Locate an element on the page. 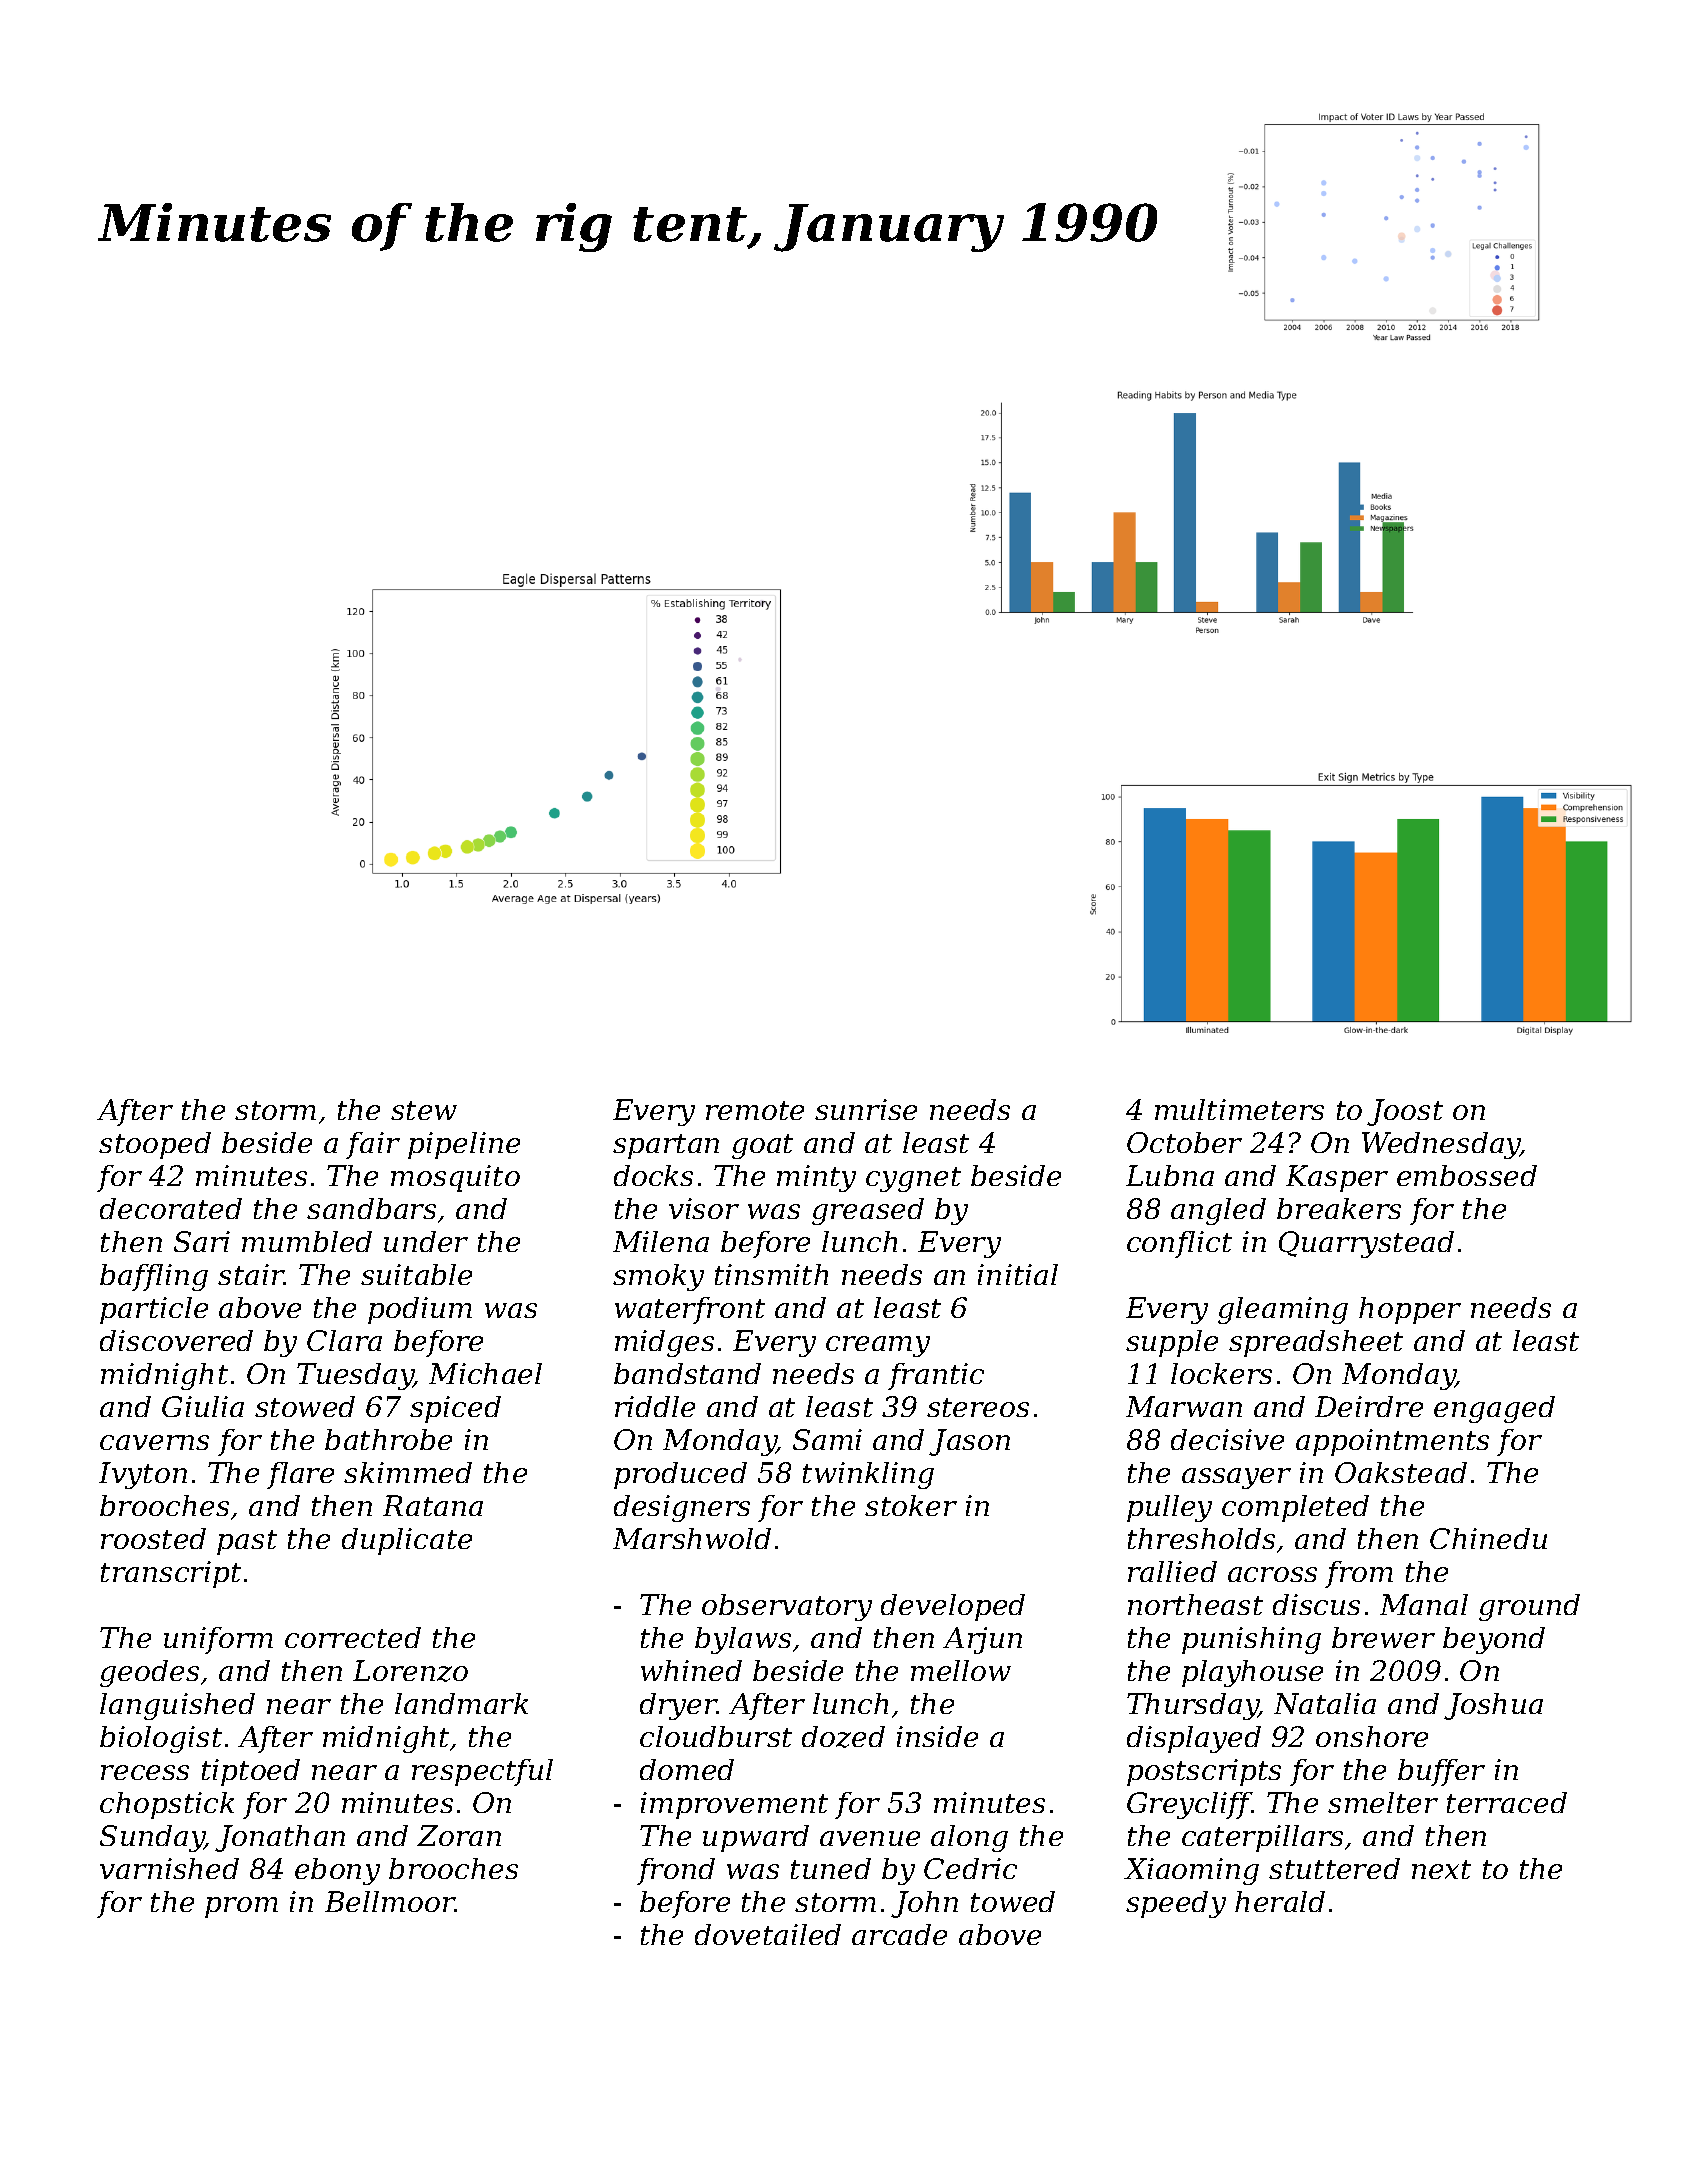 This page has height=2178, width=1683. arcade is located at coordinates (899, 1934).
